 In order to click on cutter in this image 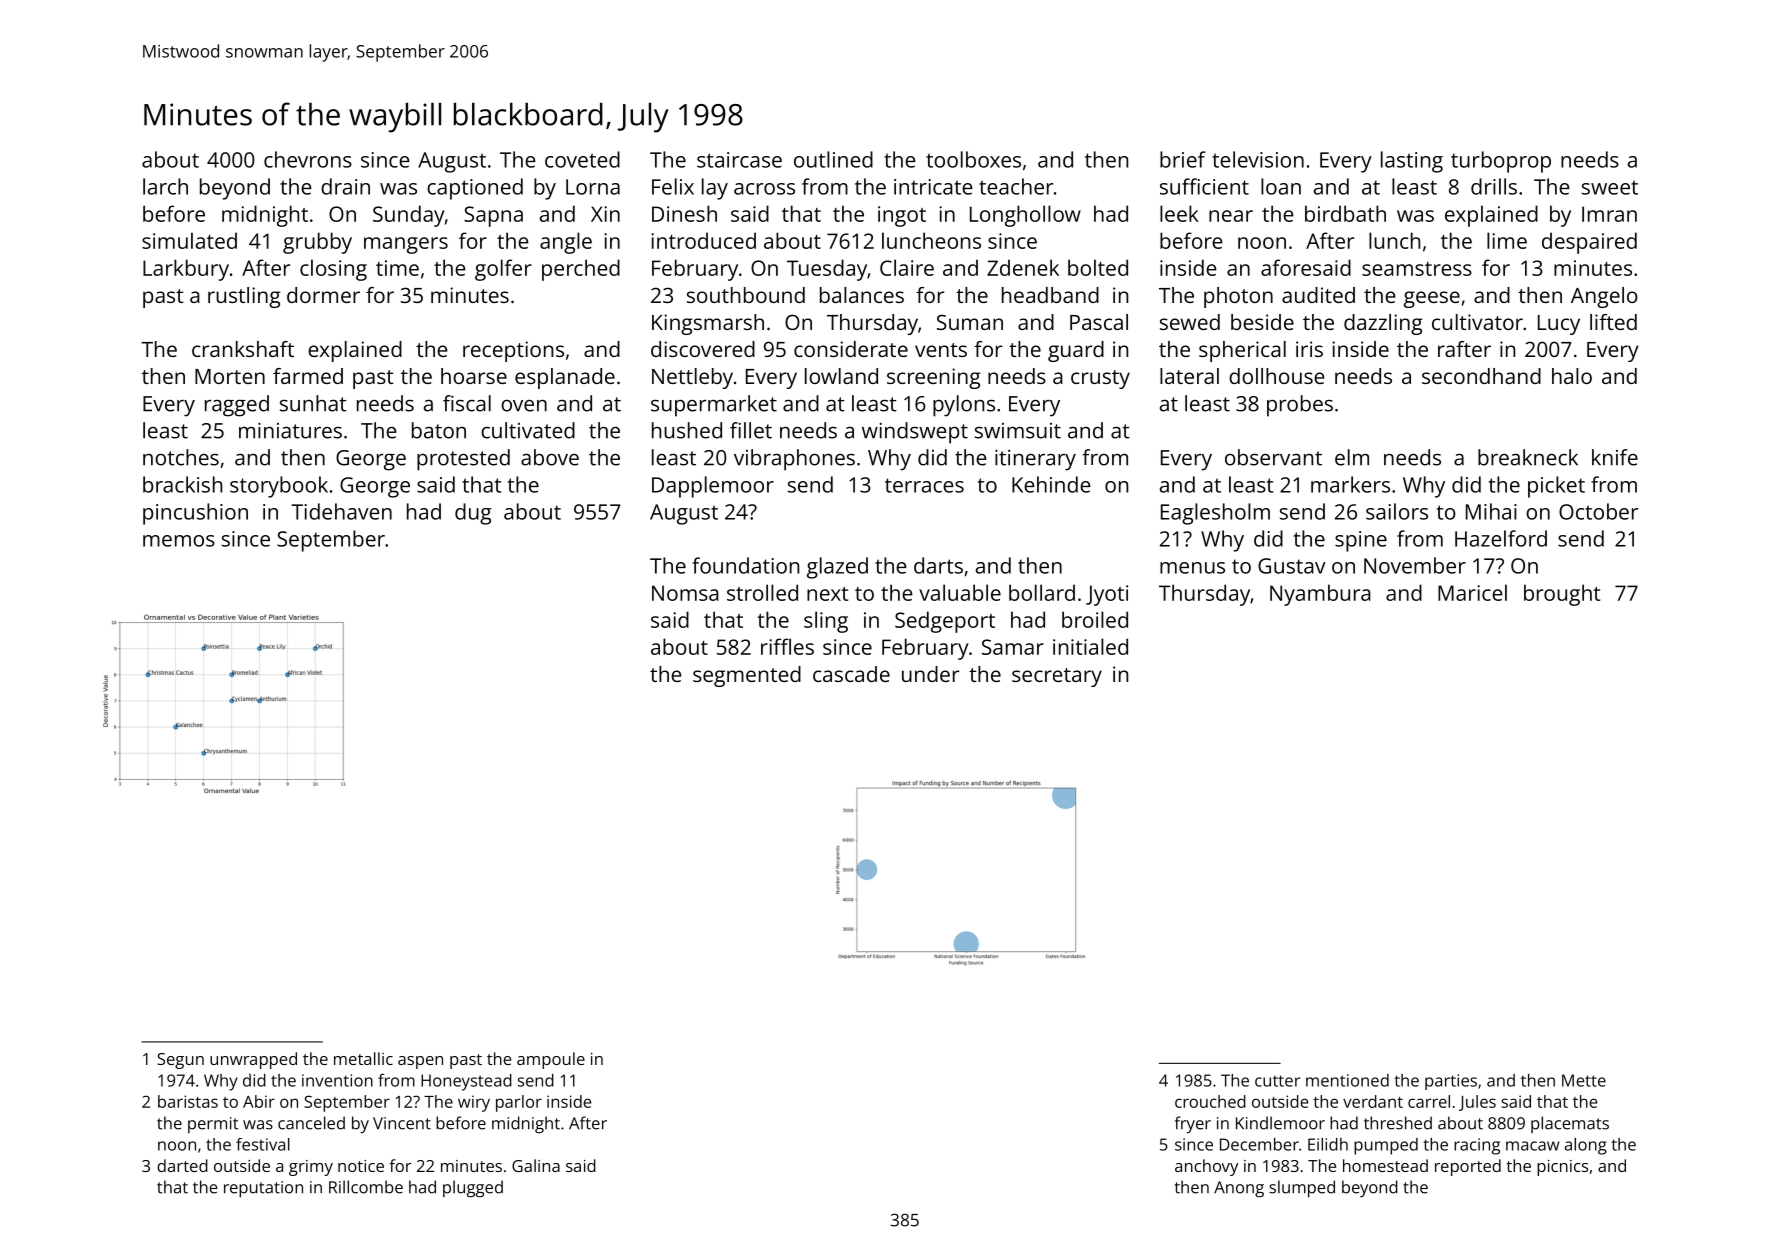, I will do `click(1277, 1081)`.
